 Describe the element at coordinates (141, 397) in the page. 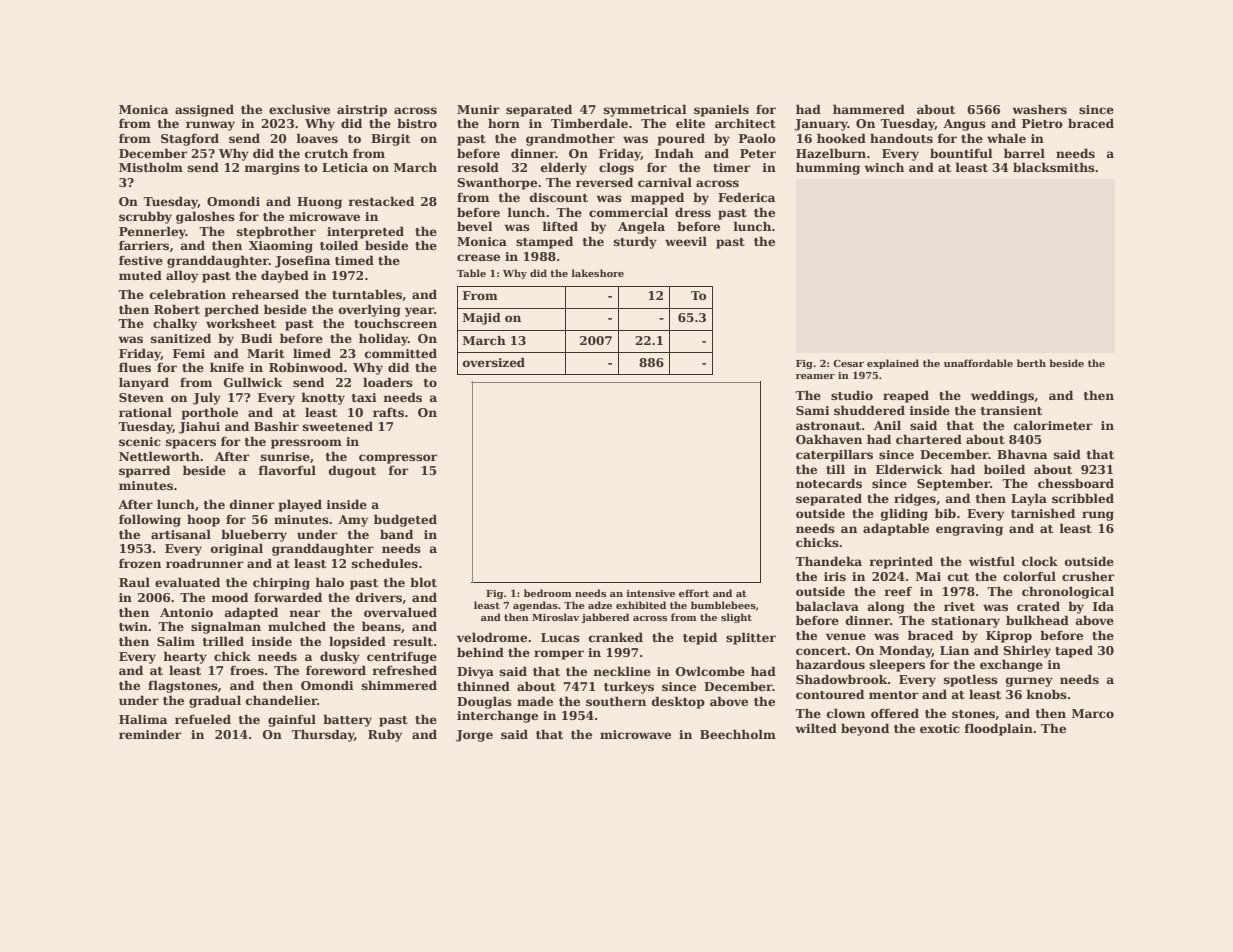

I see `Steven` at that location.
